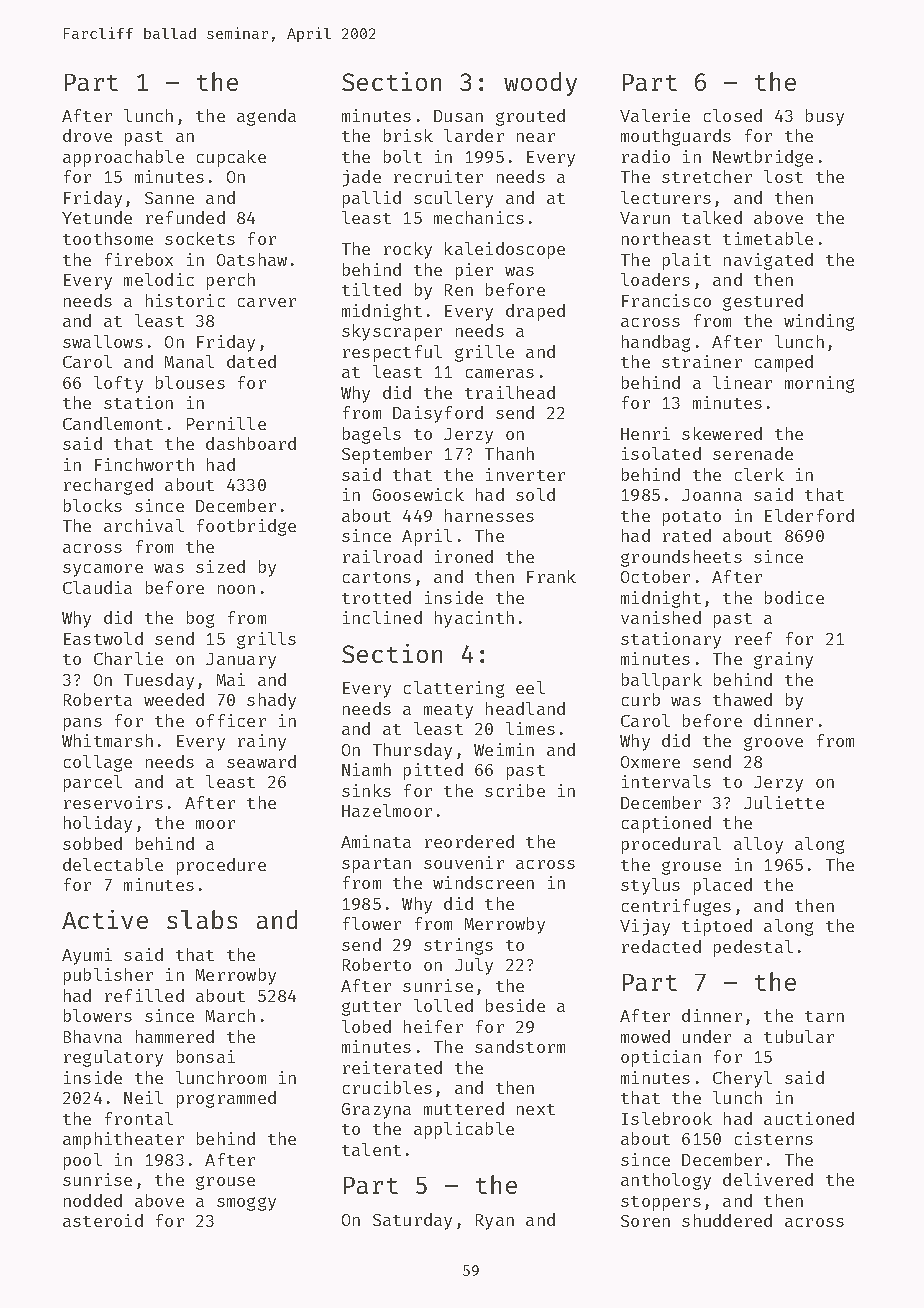  I want to click on Ayumi, so click(87, 956).
